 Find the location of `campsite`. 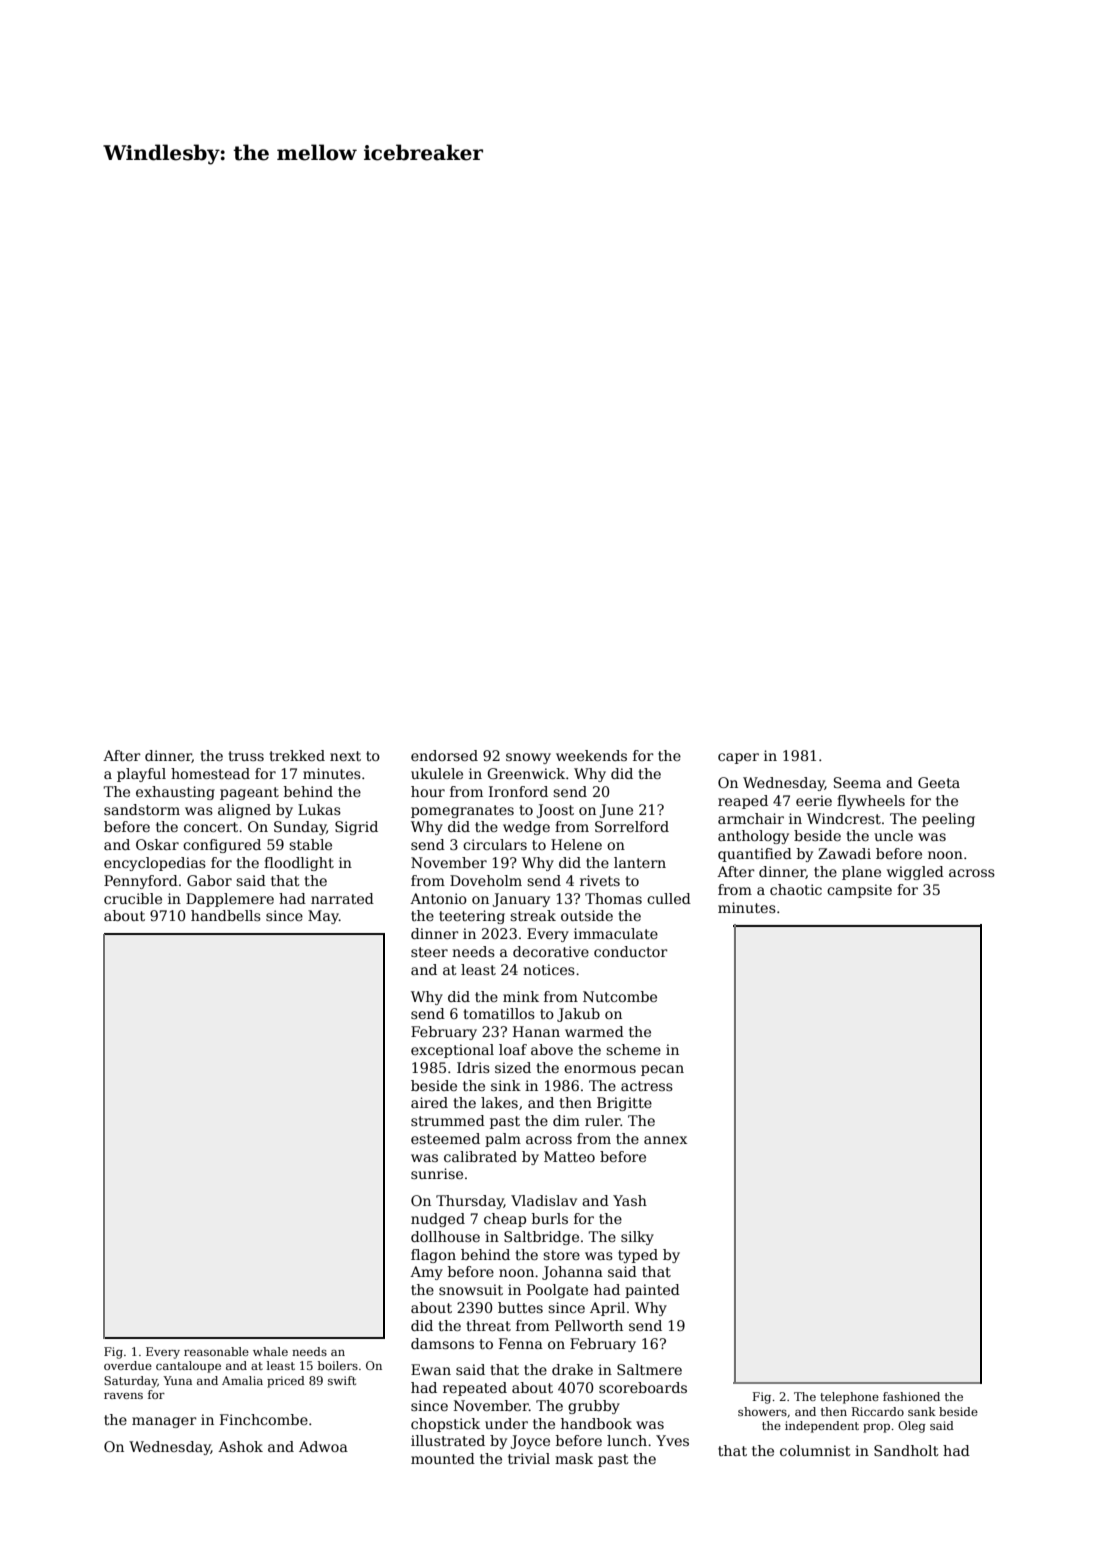

campsite is located at coordinates (859, 891).
